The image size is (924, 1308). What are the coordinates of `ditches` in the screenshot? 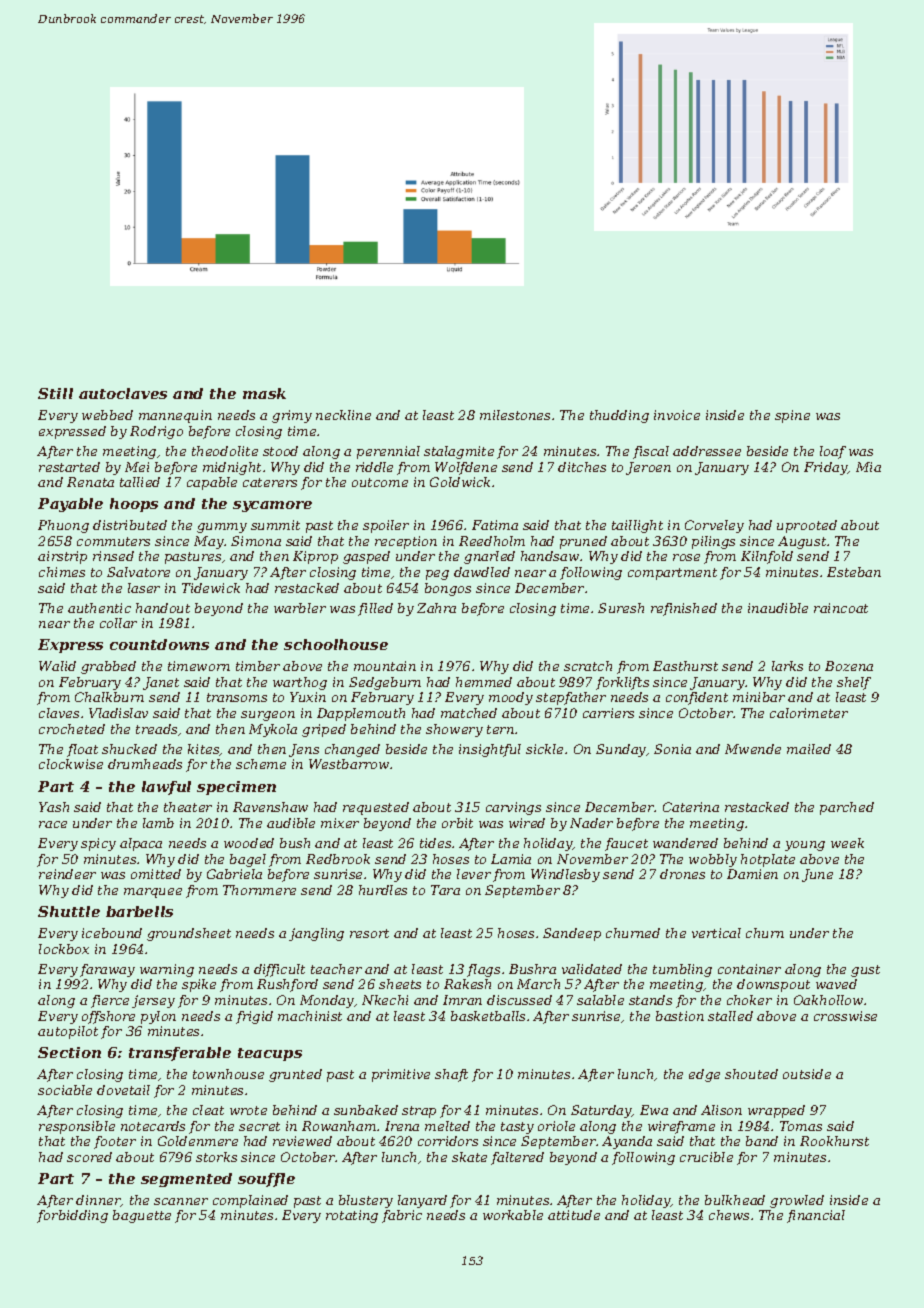 It's located at (582, 467).
